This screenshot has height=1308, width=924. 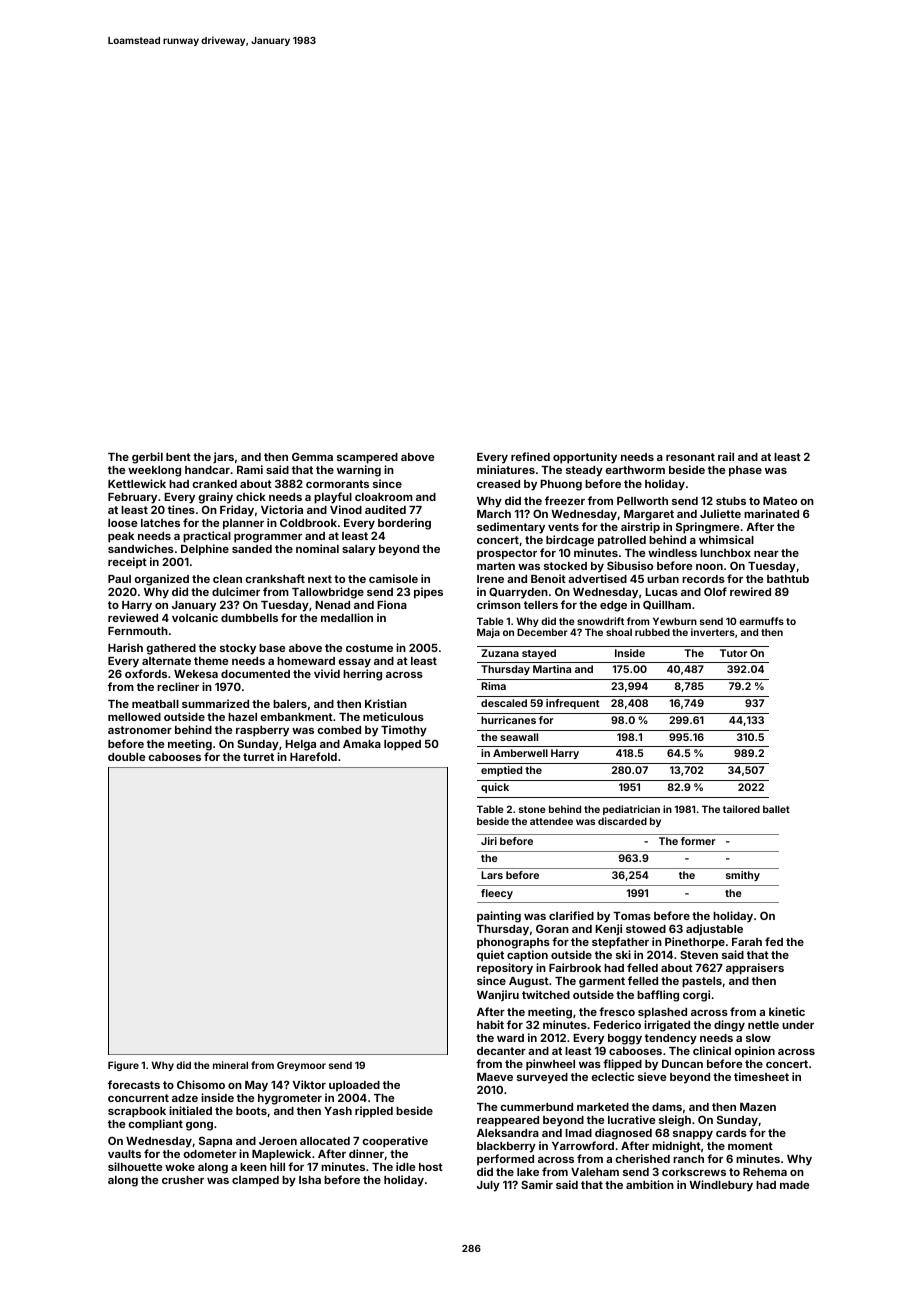 I want to click on organized, so click(x=161, y=580).
